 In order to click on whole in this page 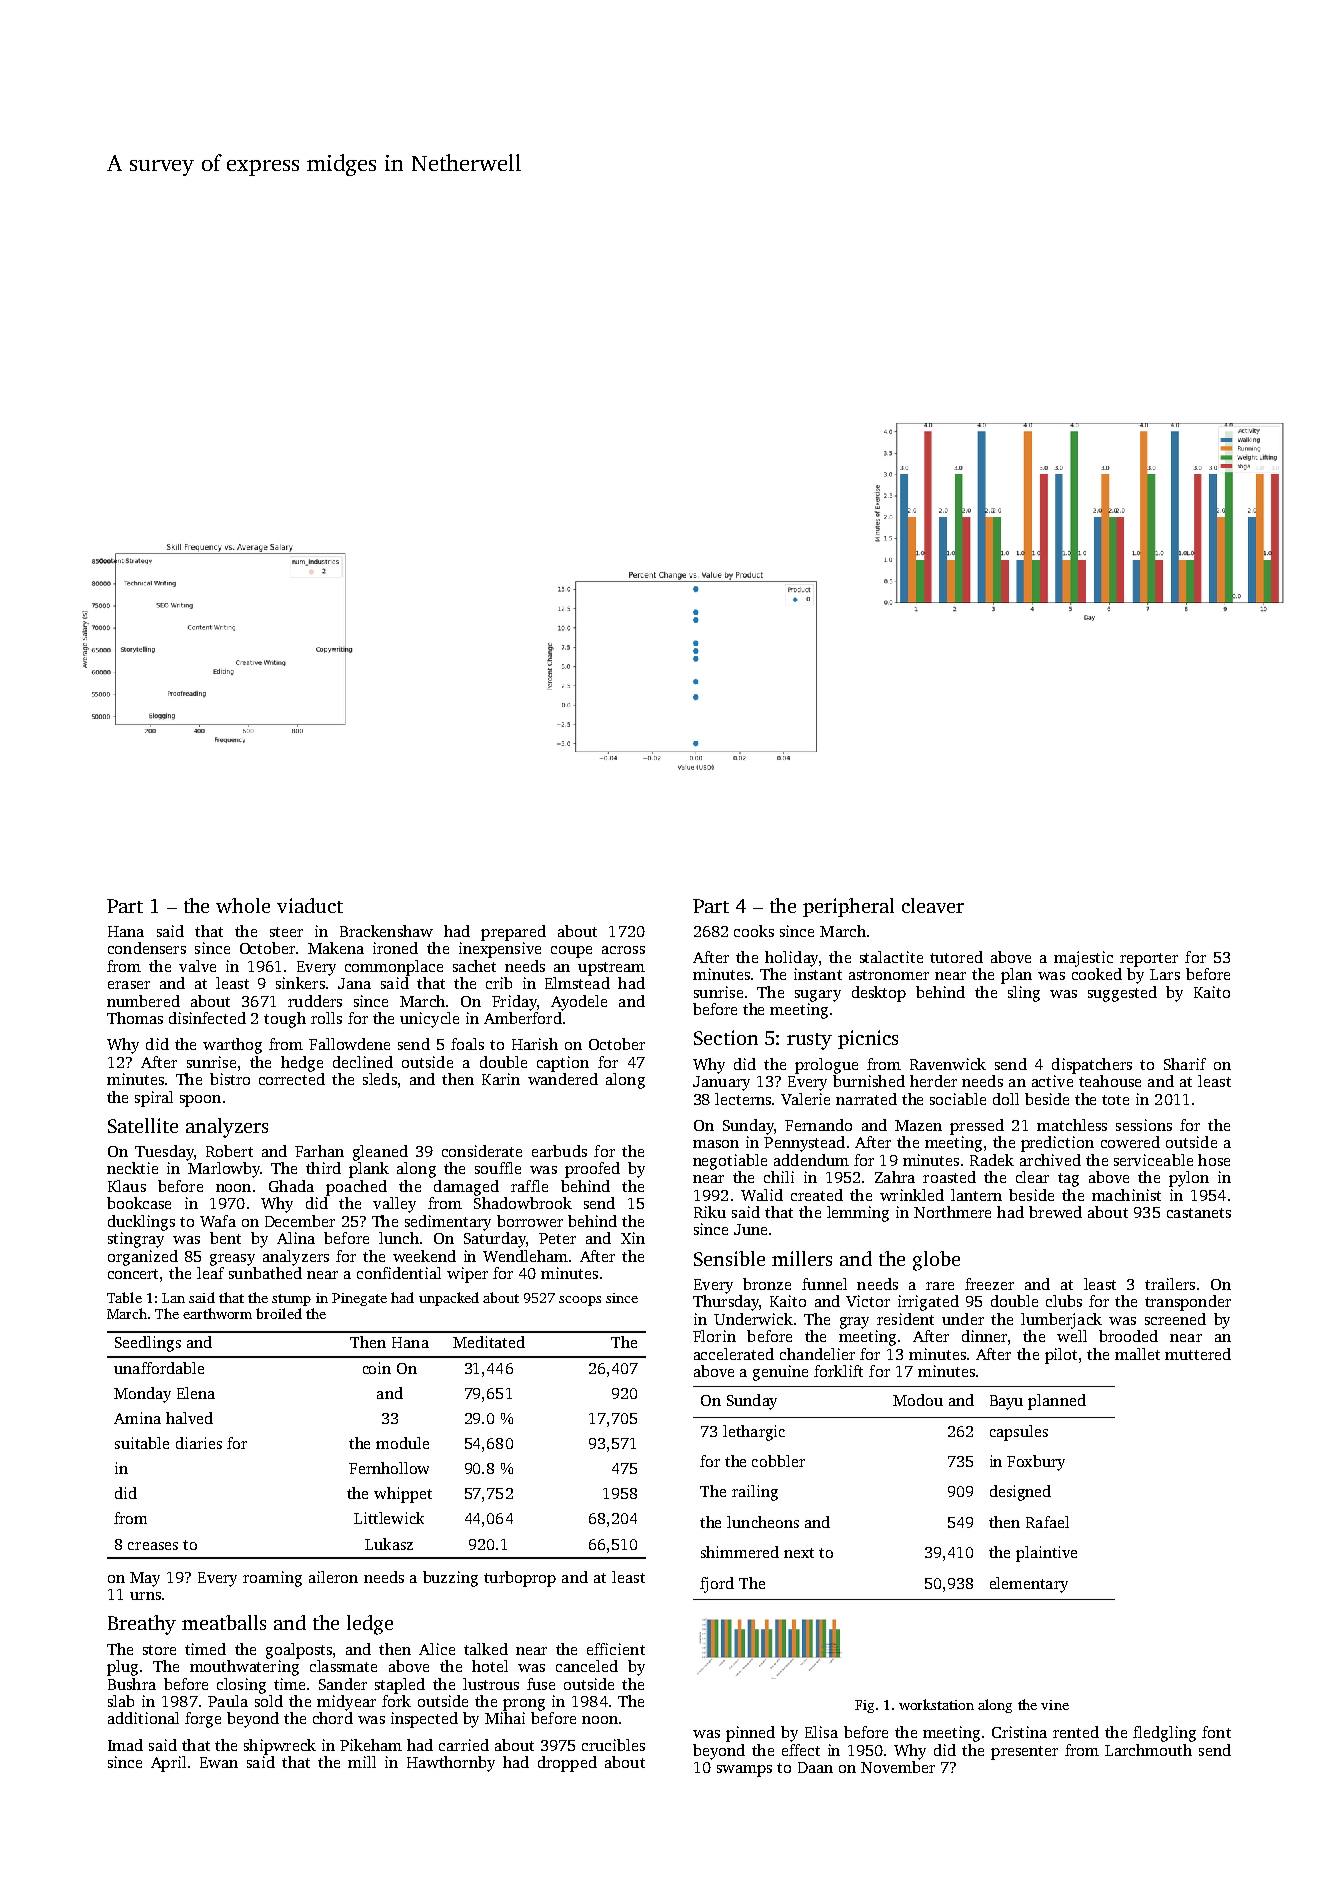, I will do `click(243, 905)`.
